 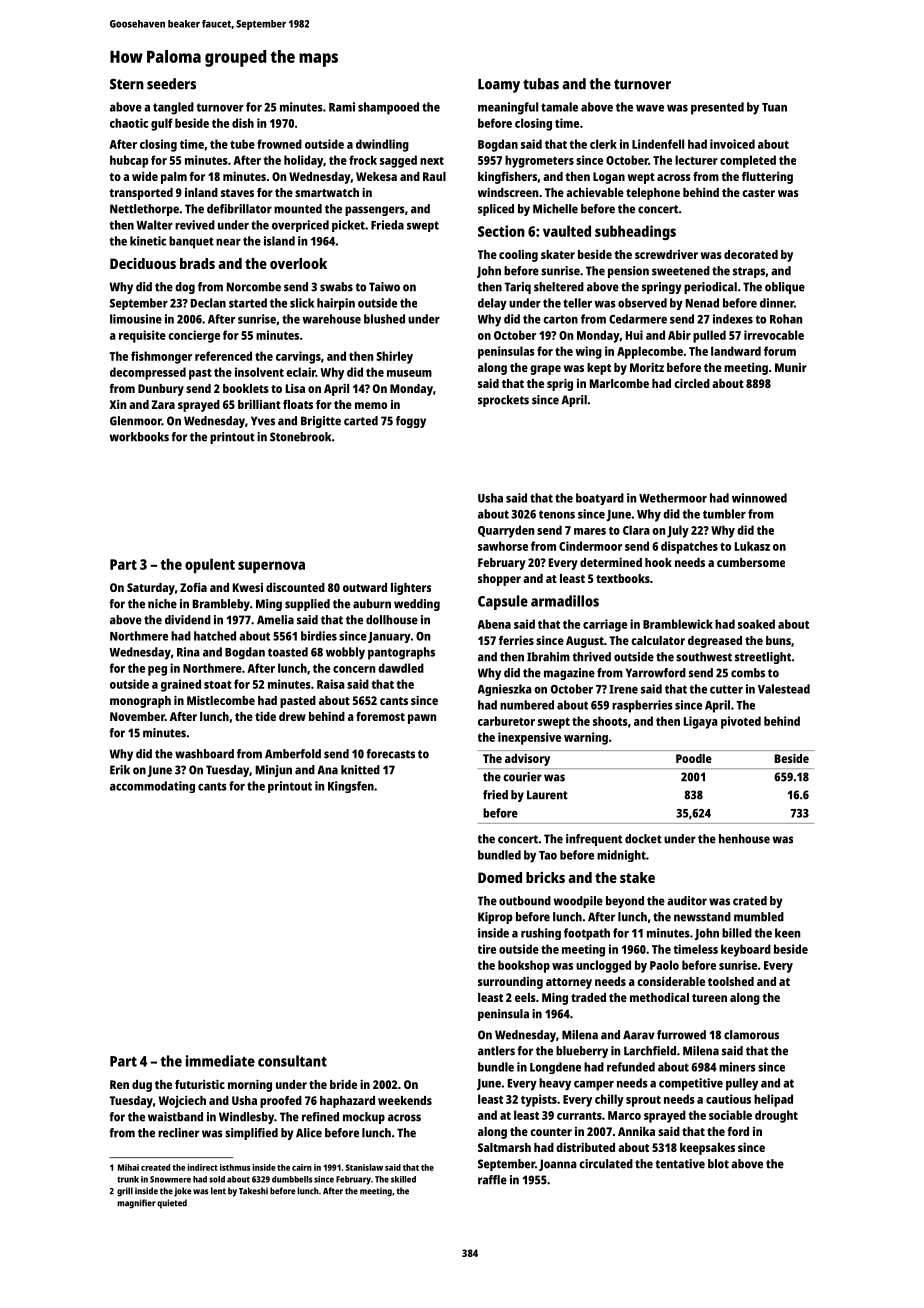 What do you see at coordinates (643, 839) in the screenshot?
I see `docket` at bounding box center [643, 839].
